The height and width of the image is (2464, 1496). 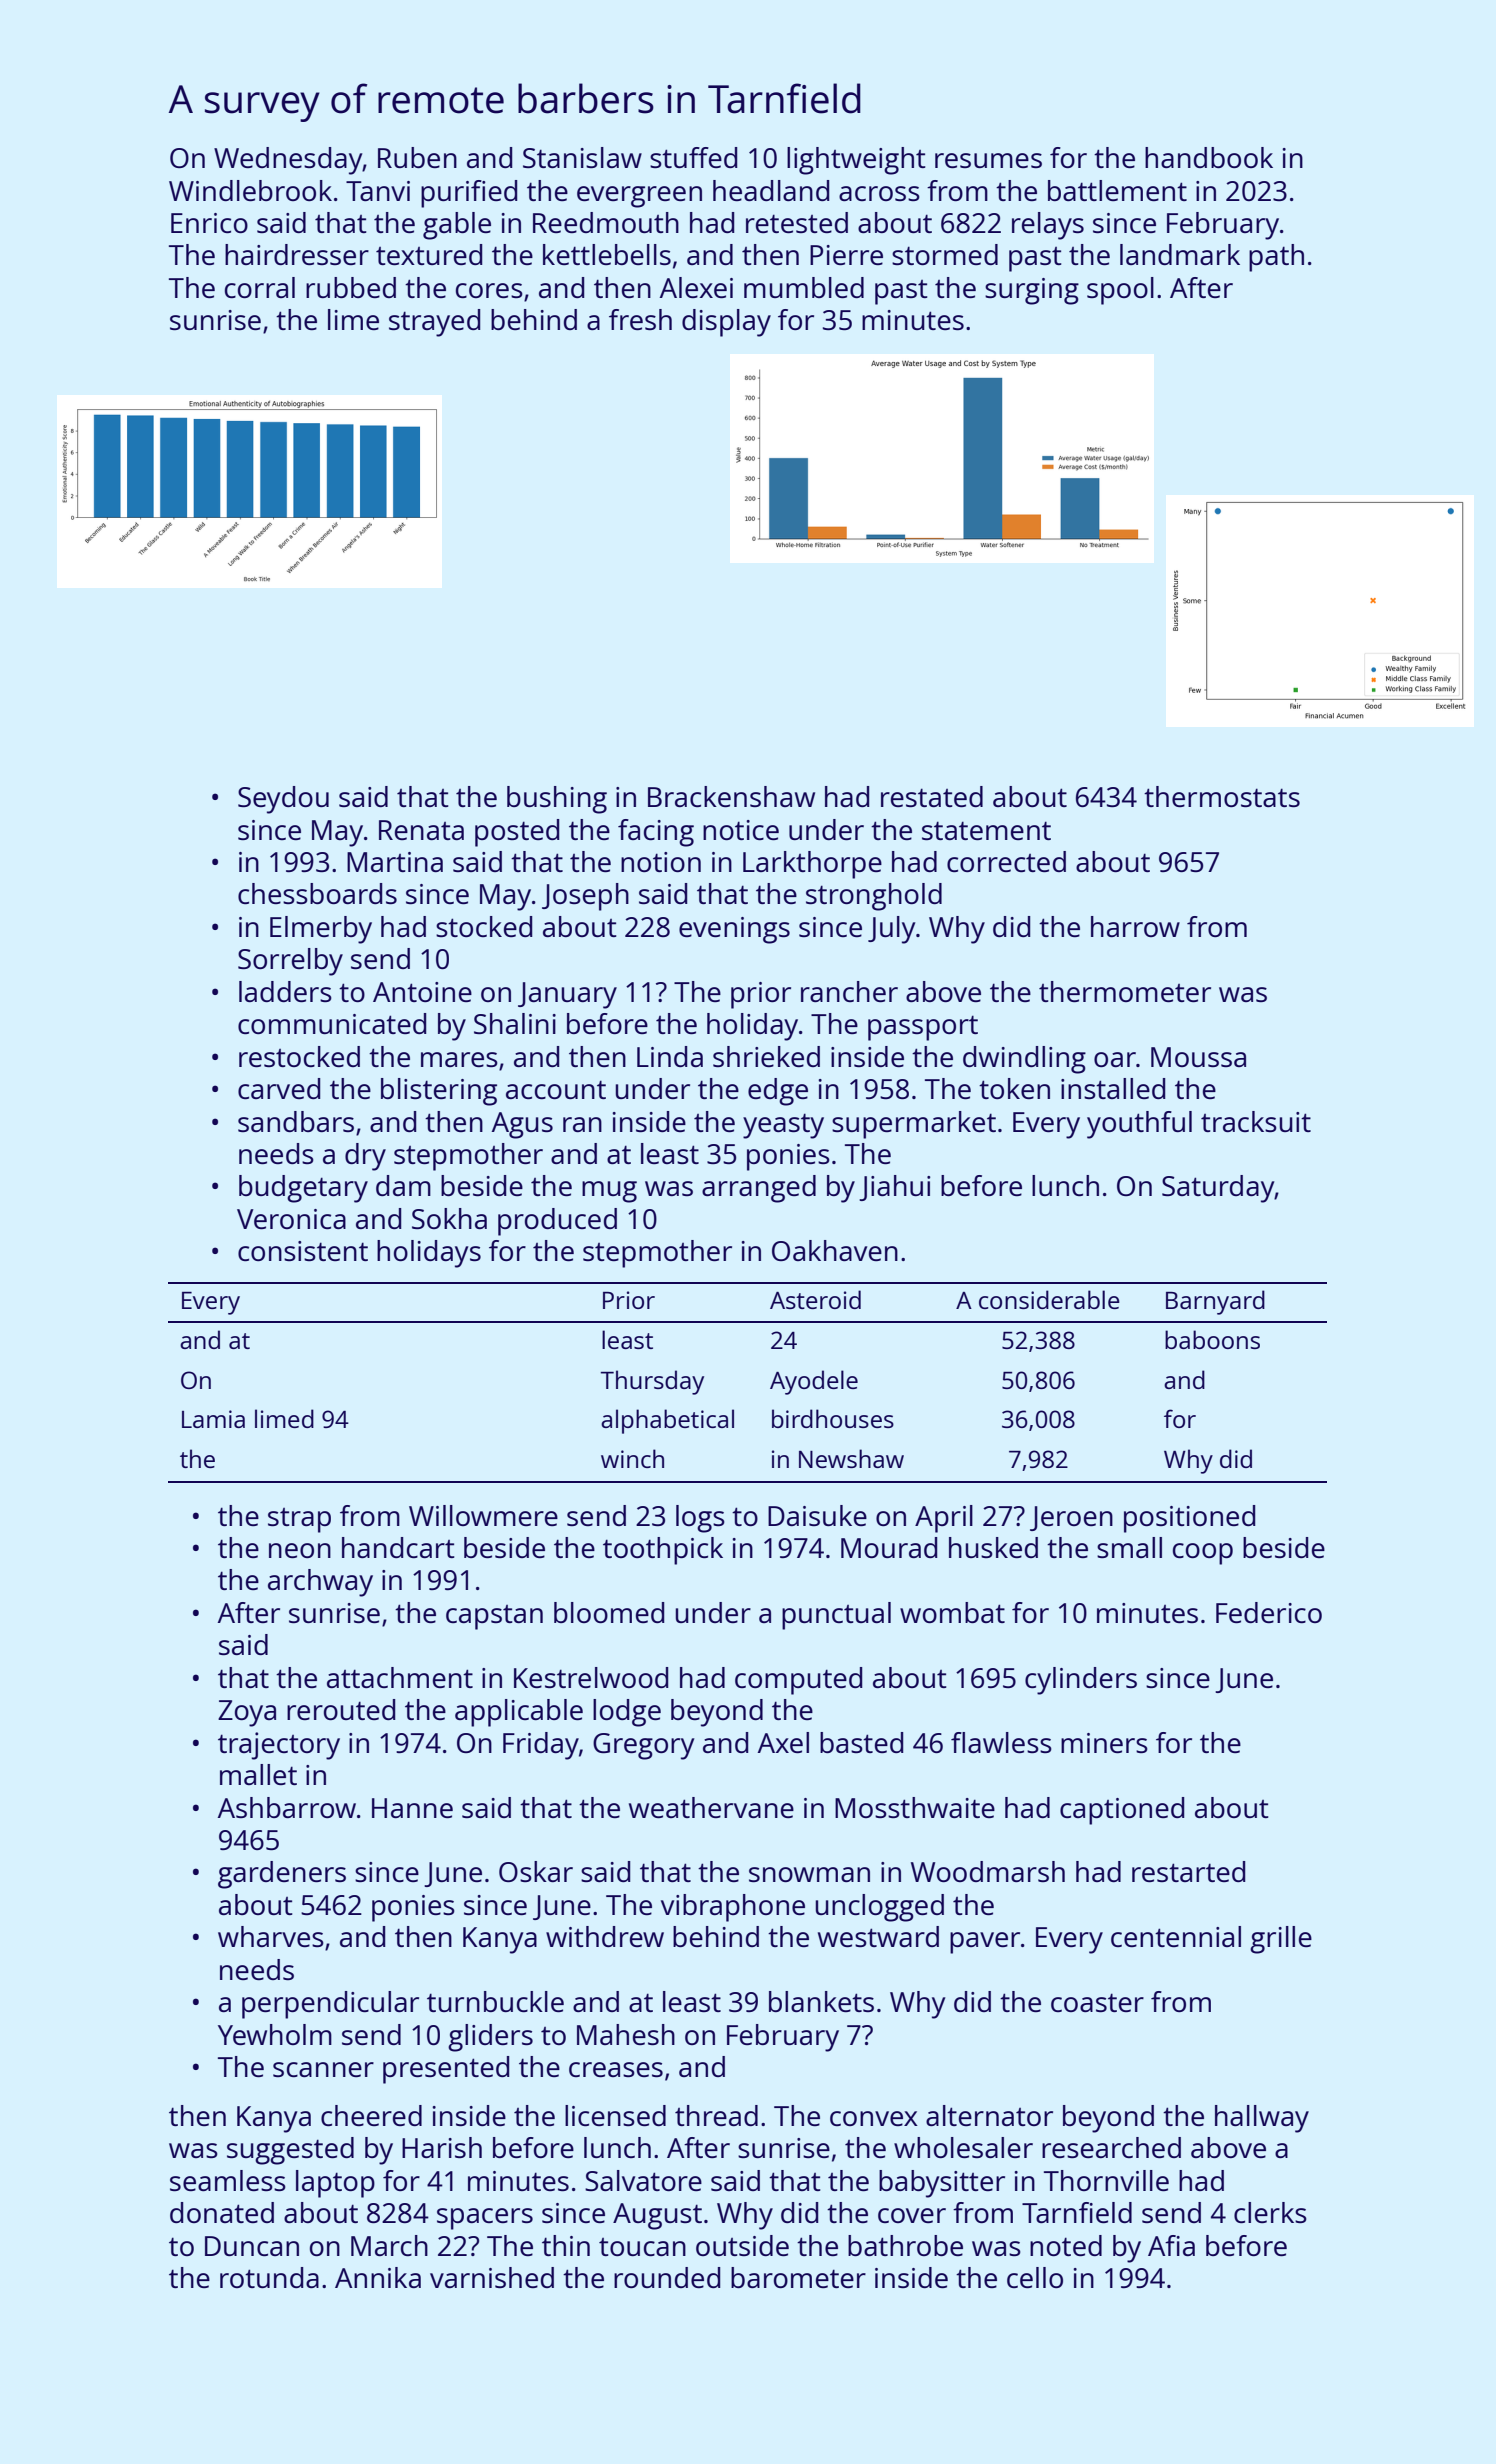 I want to click on Seydou, so click(x=283, y=800).
